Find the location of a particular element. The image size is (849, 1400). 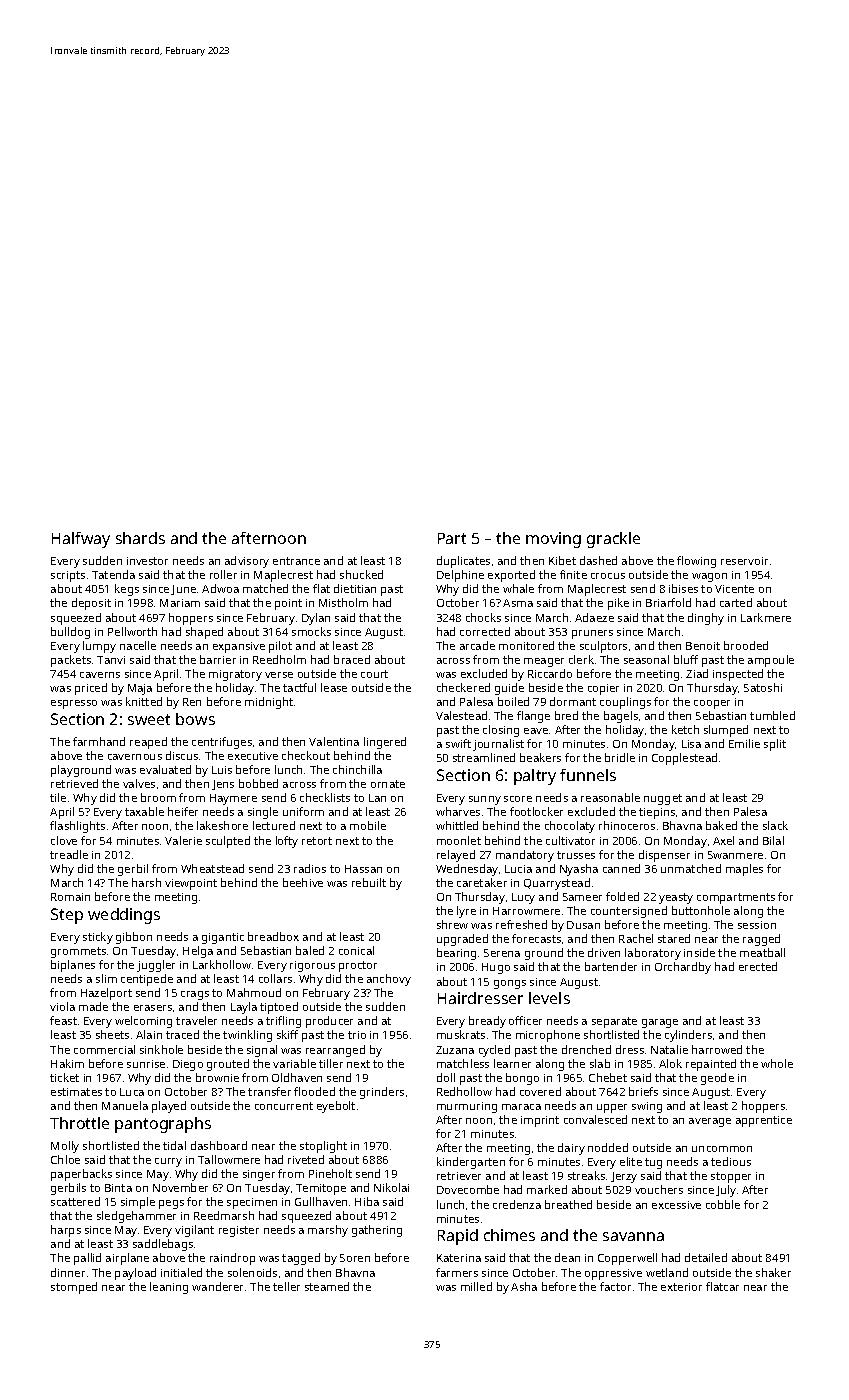

moving is located at coordinates (553, 540).
